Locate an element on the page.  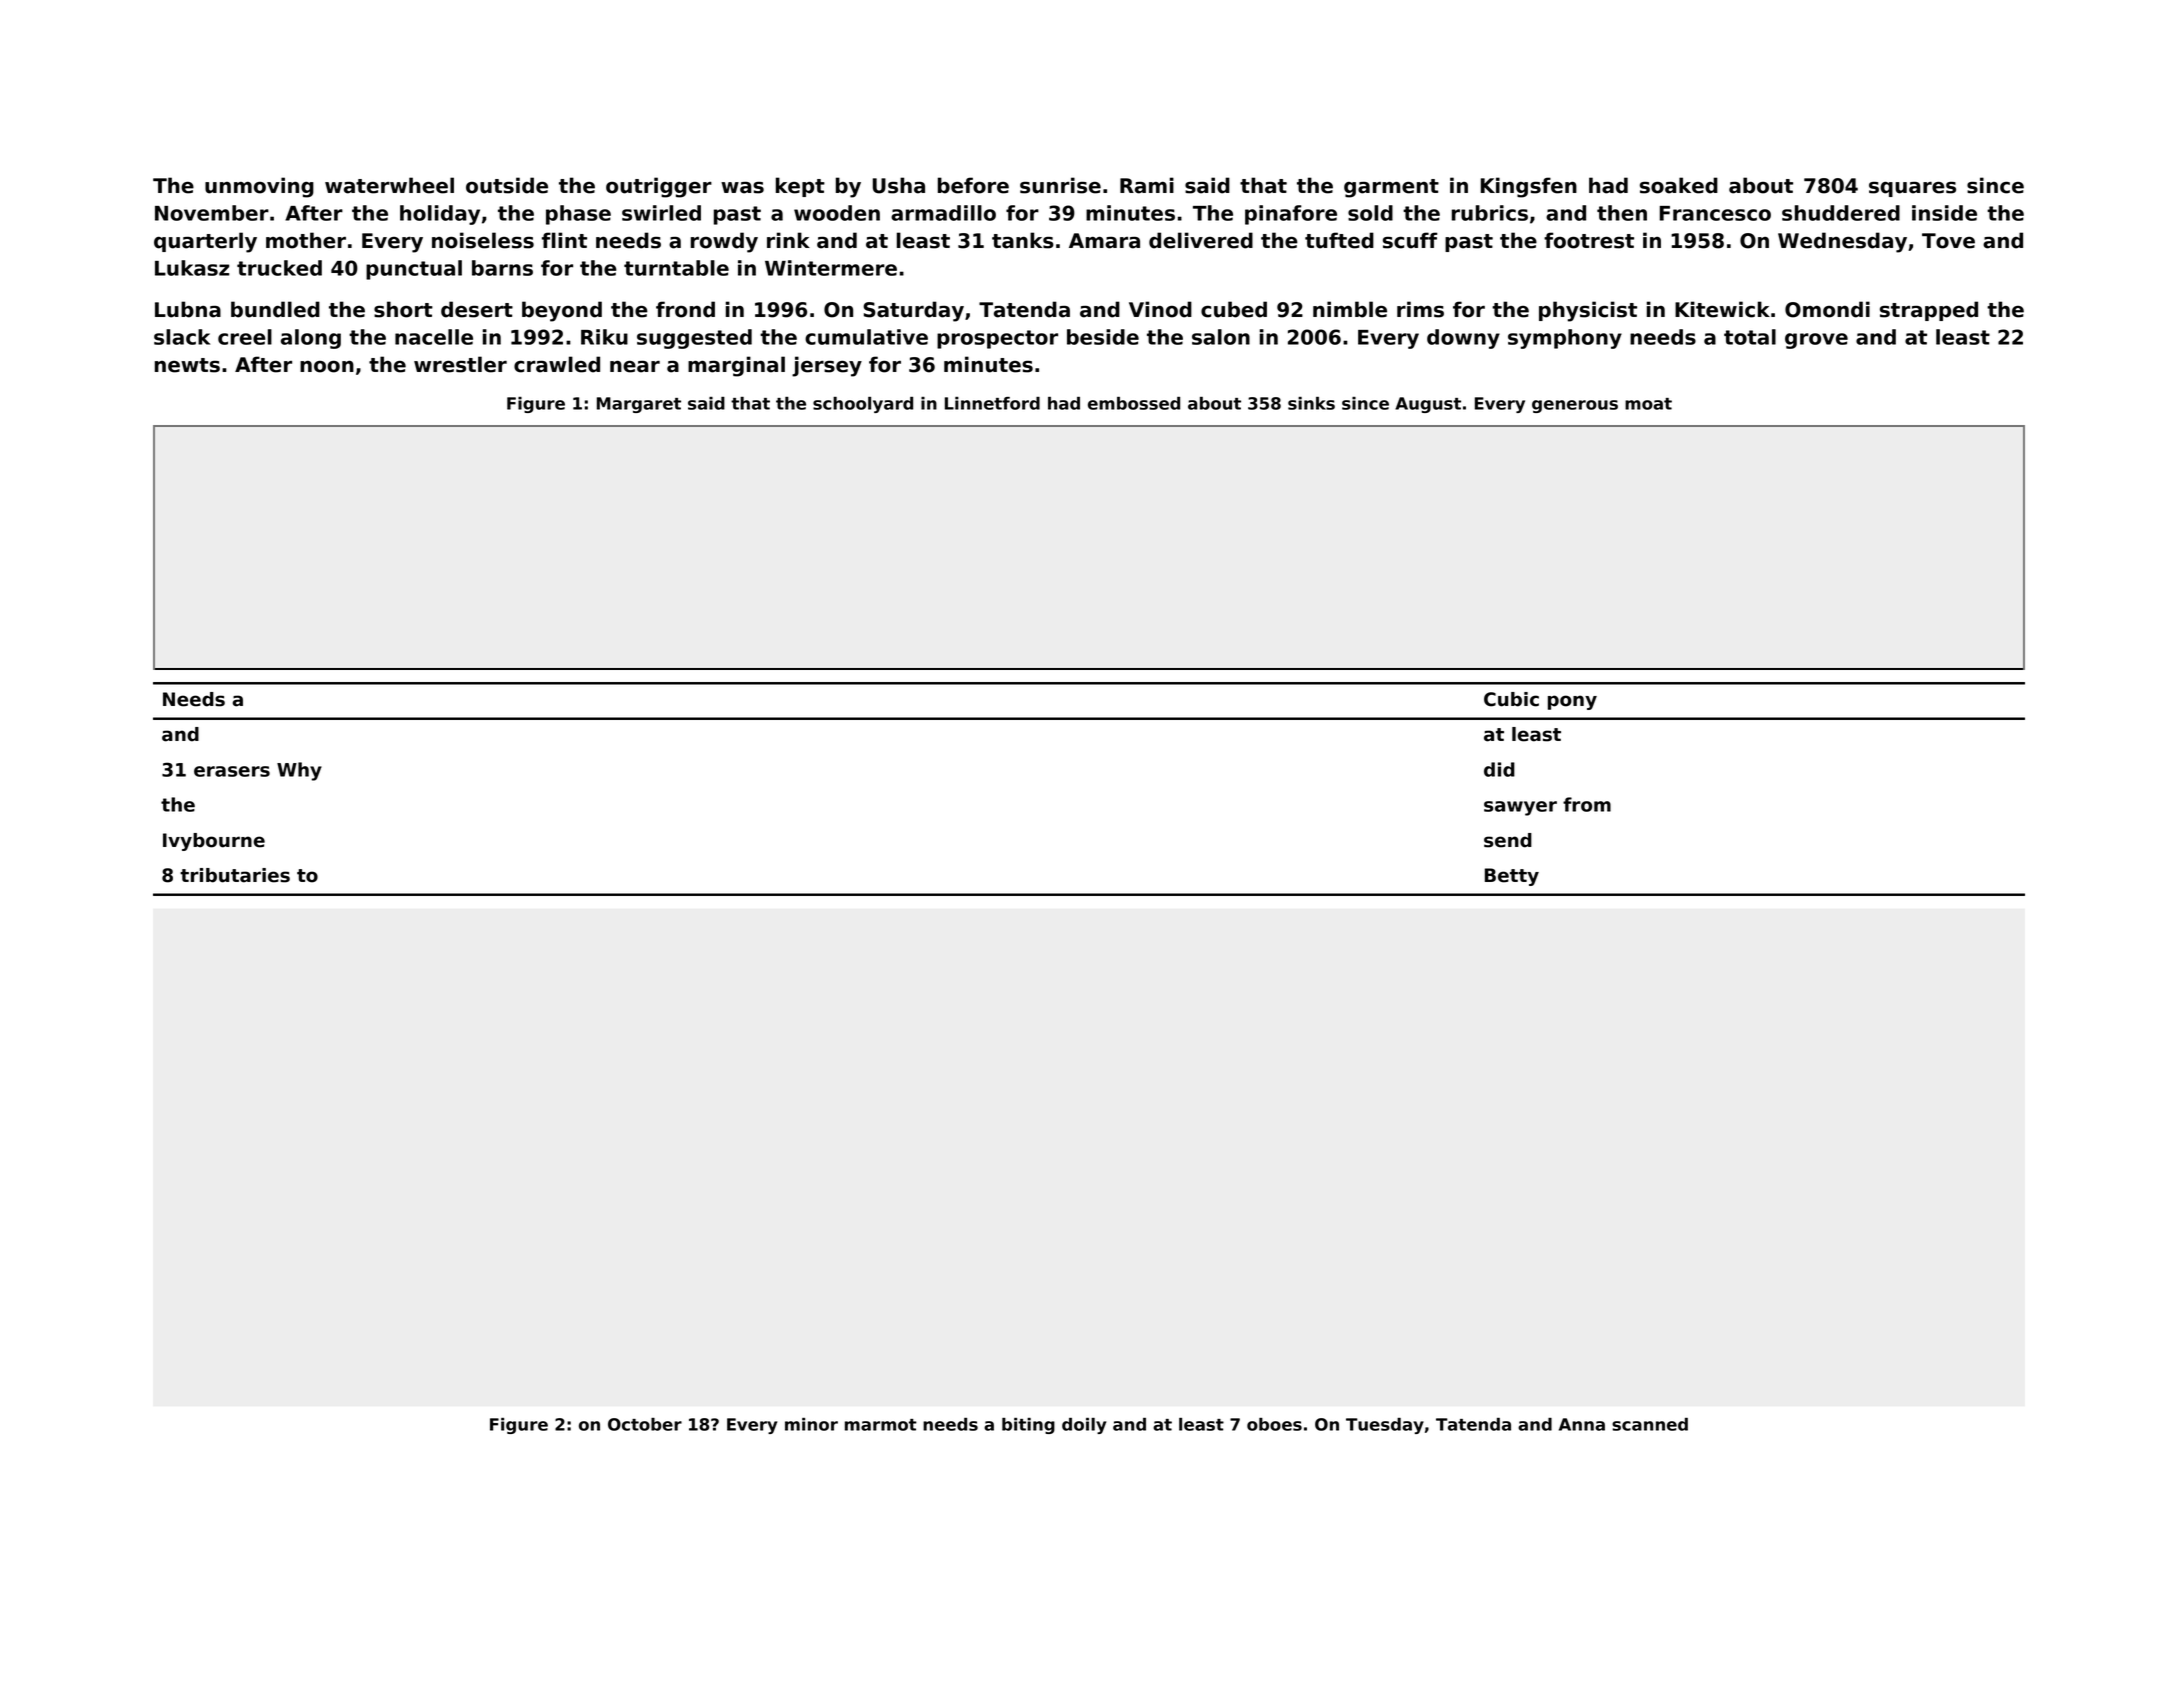
Linnetford is located at coordinates (992, 403).
